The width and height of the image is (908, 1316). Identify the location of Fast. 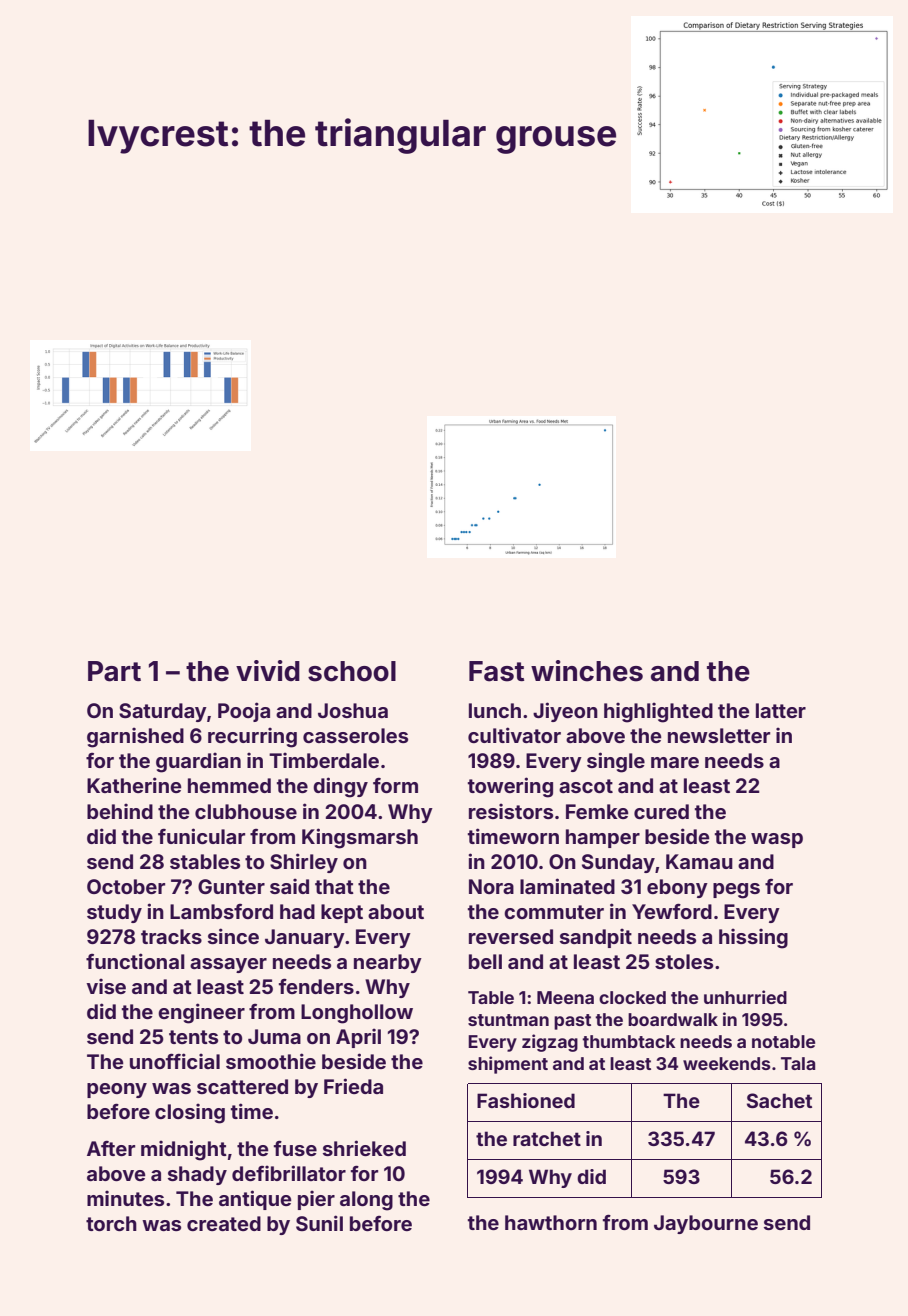
(496, 671).
